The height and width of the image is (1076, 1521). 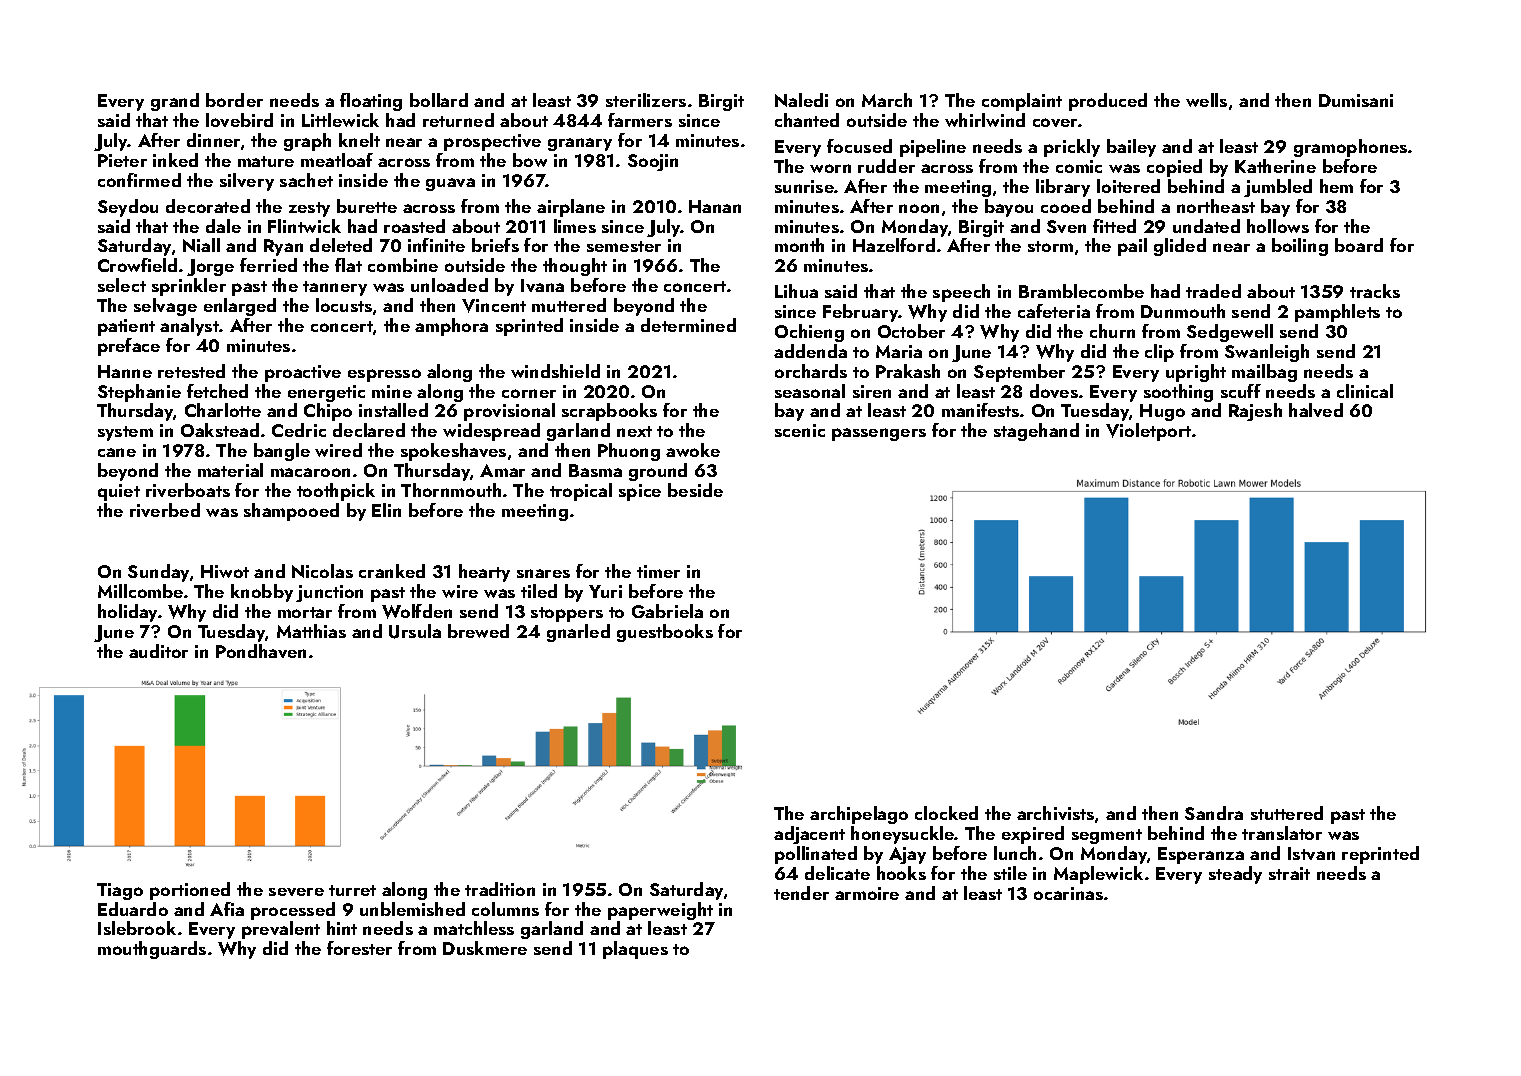 What do you see at coordinates (810, 351) in the image?
I see `addenda` at bounding box center [810, 351].
